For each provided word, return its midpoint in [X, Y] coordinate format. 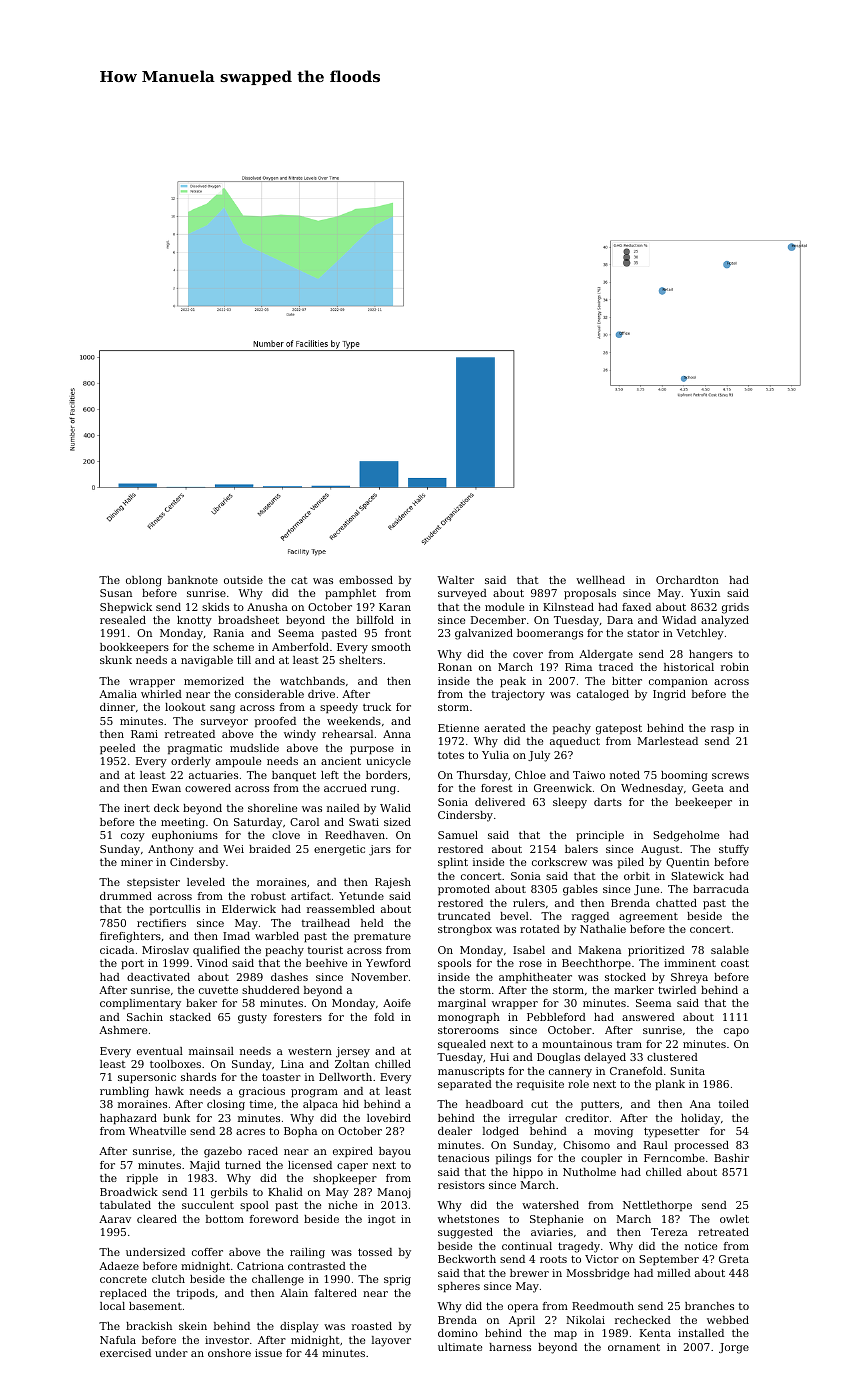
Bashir [731, 1158]
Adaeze [119, 1266]
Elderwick [249, 909]
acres [250, 1132]
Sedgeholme [686, 836]
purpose [372, 750]
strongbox [465, 930]
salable [730, 950]
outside [243, 580]
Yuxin [705, 593]
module [504, 607]
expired [353, 1152]
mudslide [254, 748]
